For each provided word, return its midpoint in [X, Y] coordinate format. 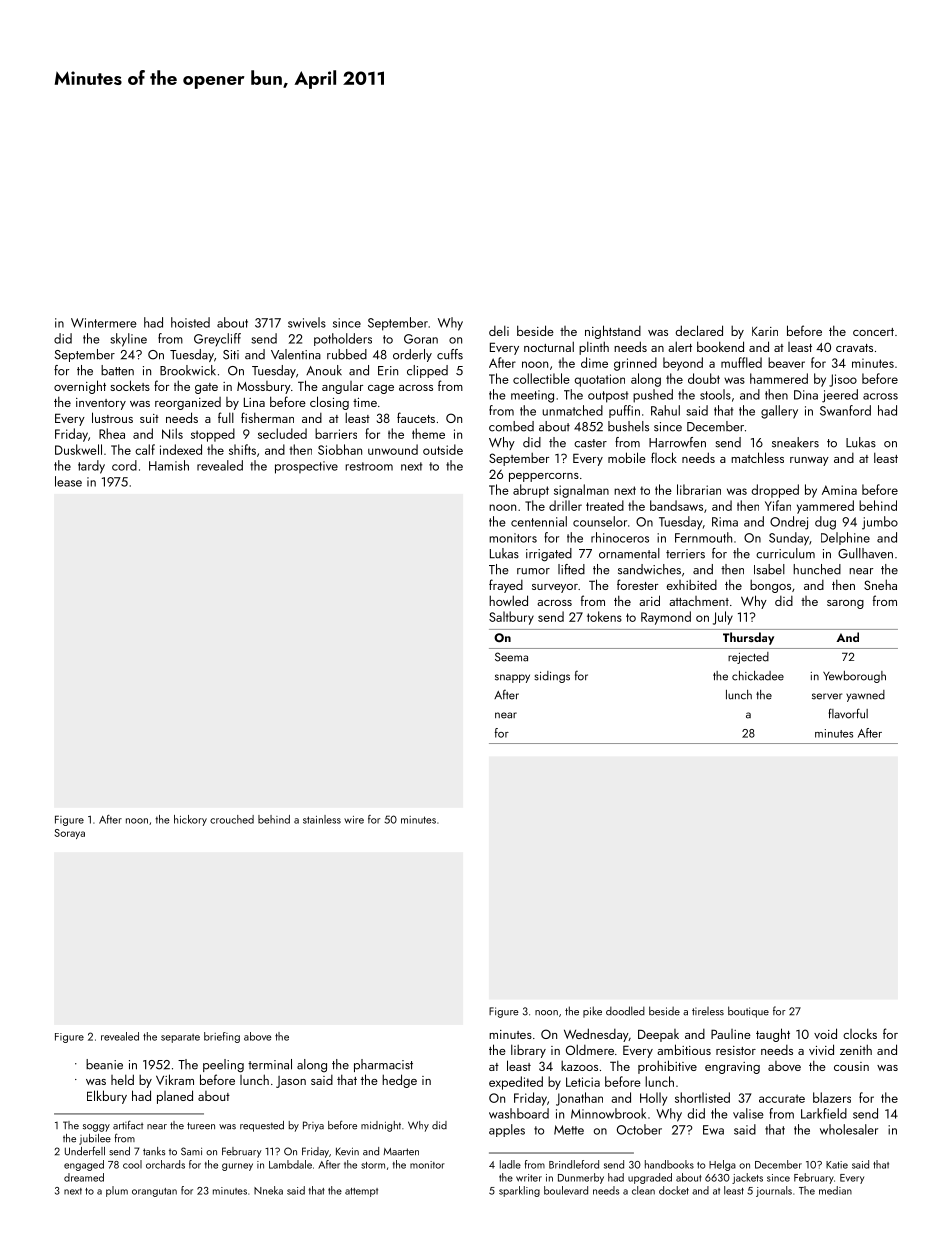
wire [354, 820]
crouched [232, 819]
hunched [817, 569]
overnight [80, 387]
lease [68, 481]
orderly [412, 355]
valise [748, 1113]
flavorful [848, 713]
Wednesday [596, 1035]
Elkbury [107, 1097]
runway [809, 461]
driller [565, 505]
